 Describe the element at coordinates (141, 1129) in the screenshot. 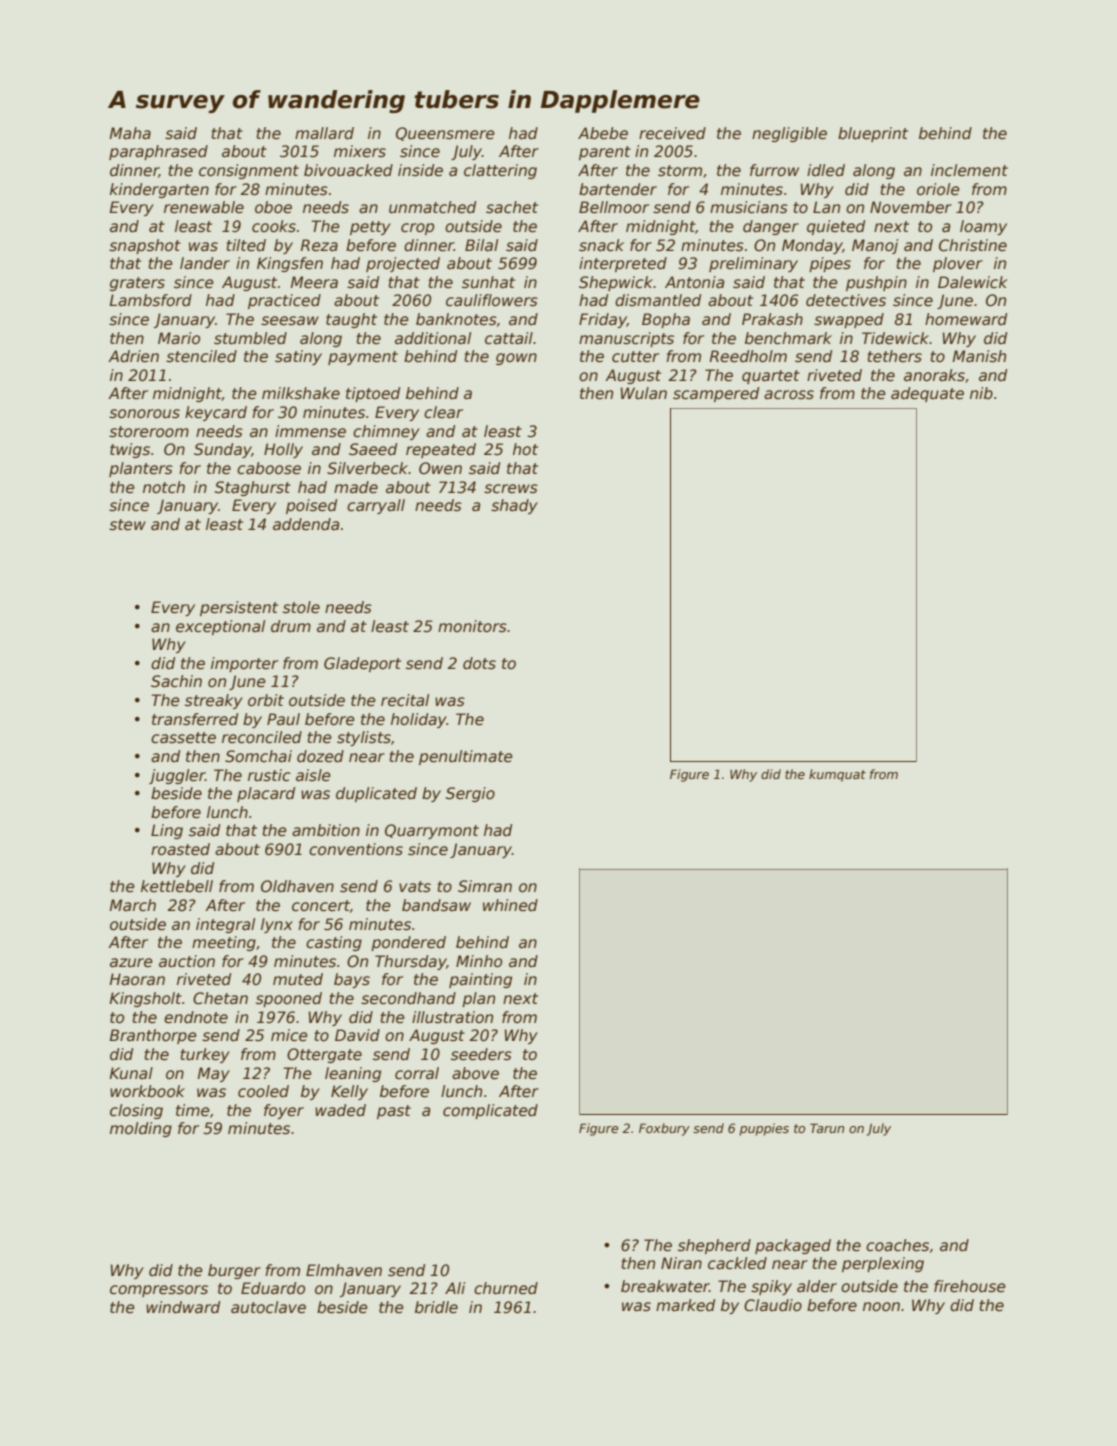

I see `molding` at that location.
